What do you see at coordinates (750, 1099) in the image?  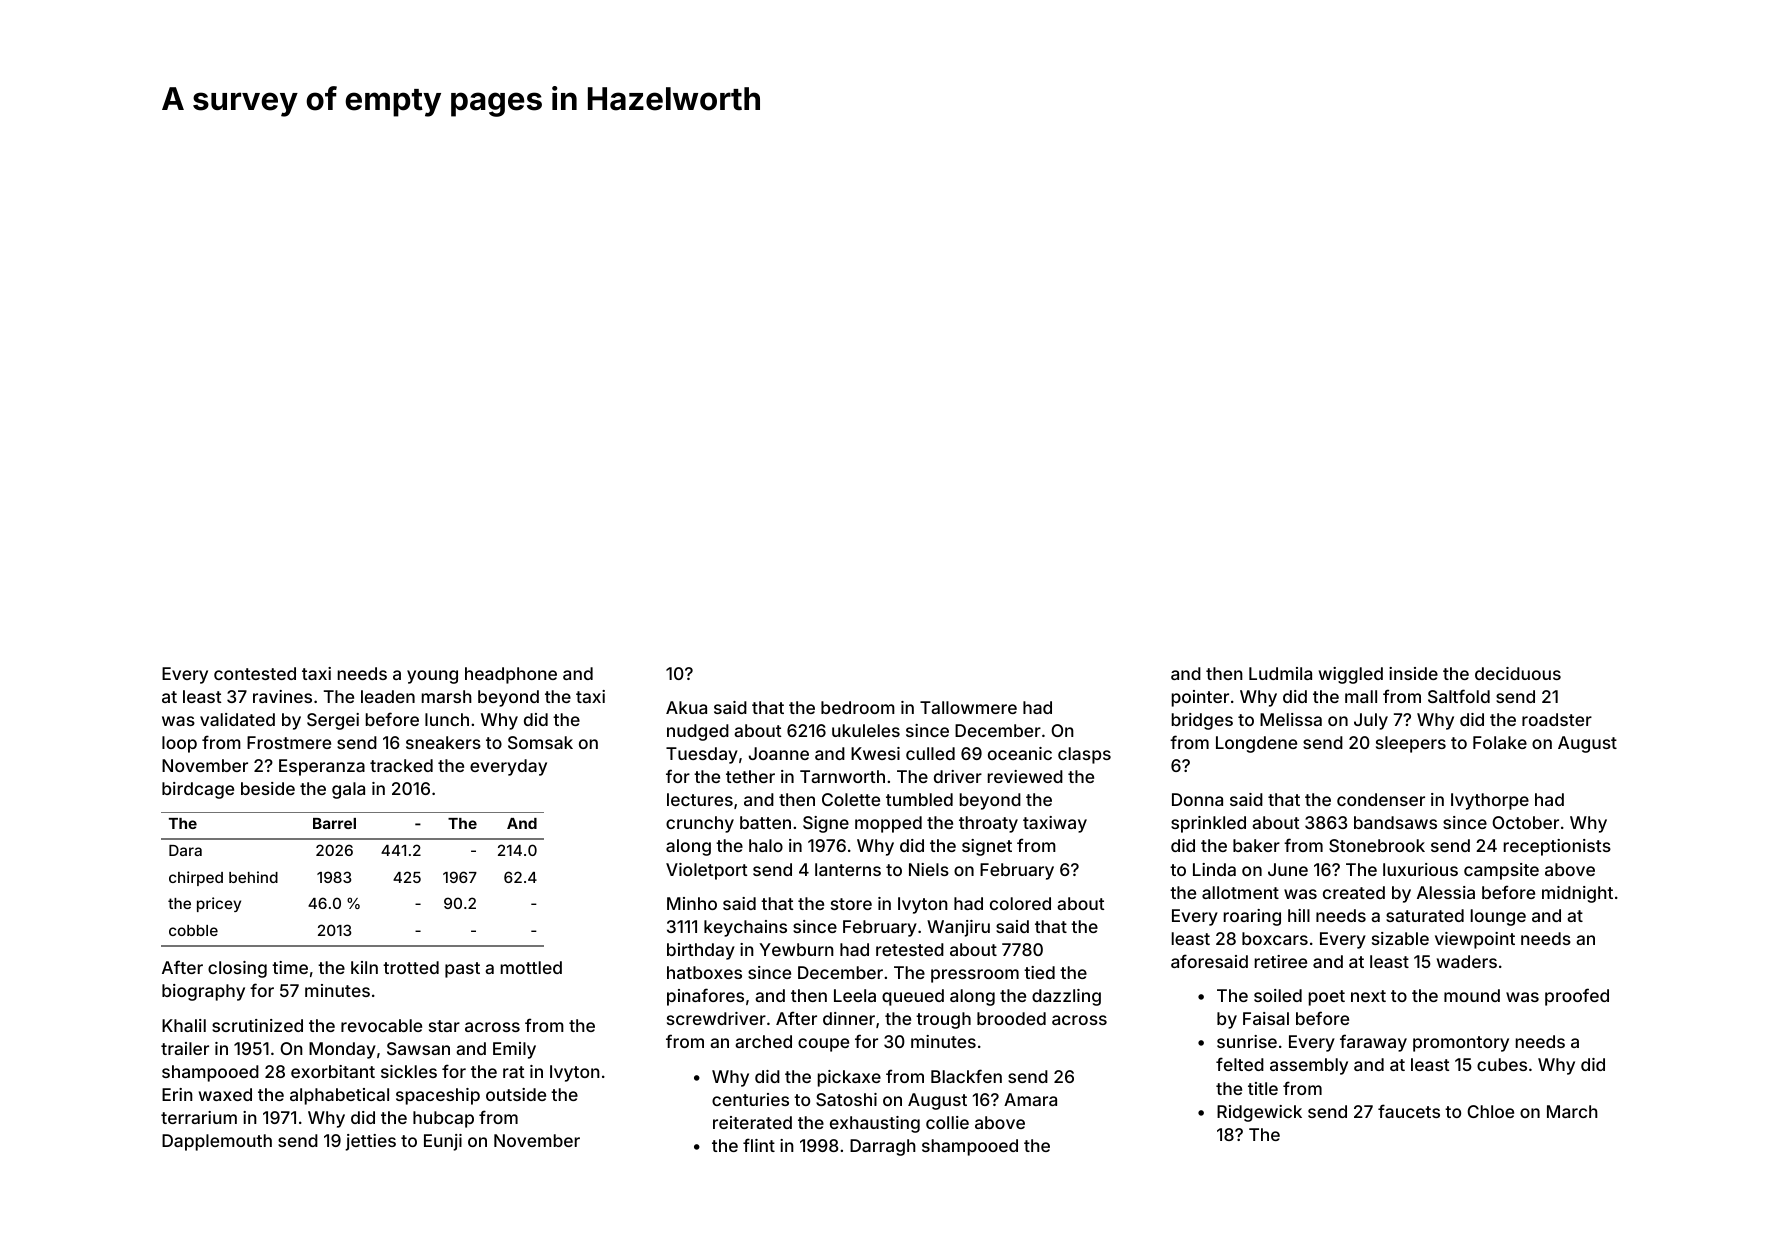 I see `centuries` at bounding box center [750, 1099].
